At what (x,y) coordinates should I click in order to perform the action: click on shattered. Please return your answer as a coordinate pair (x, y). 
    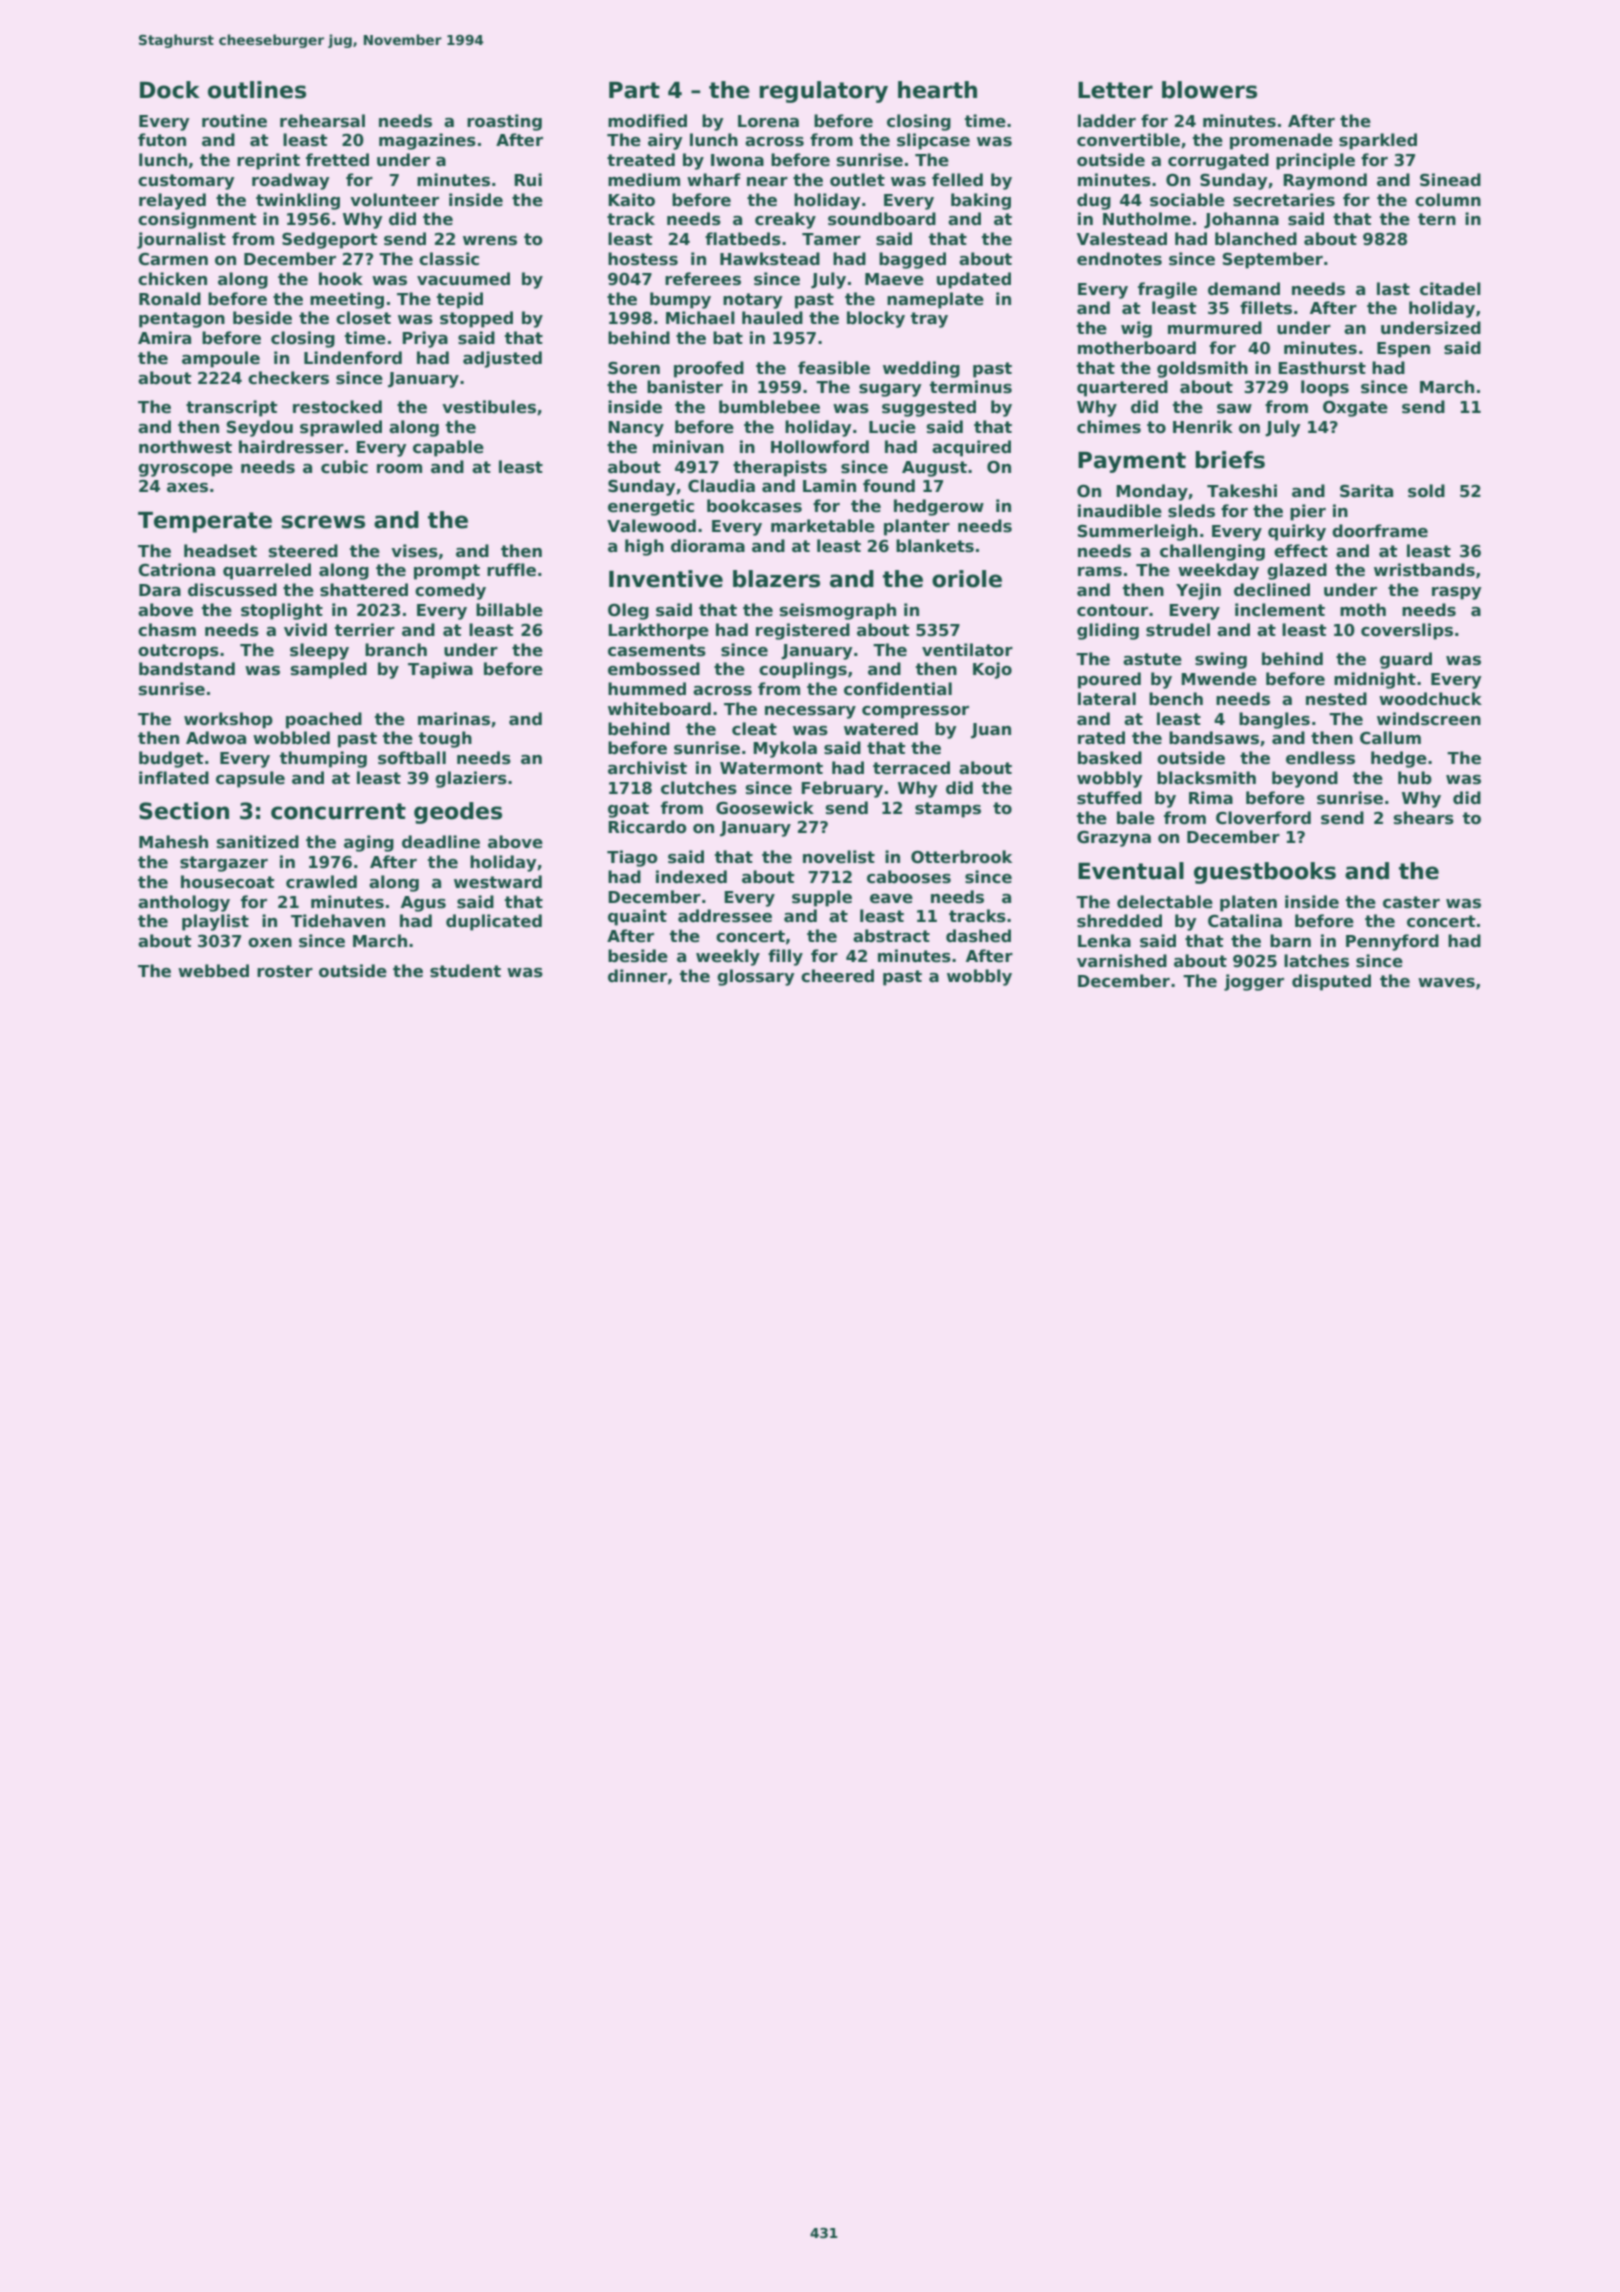
    Looking at the image, I should click on (364, 590).
